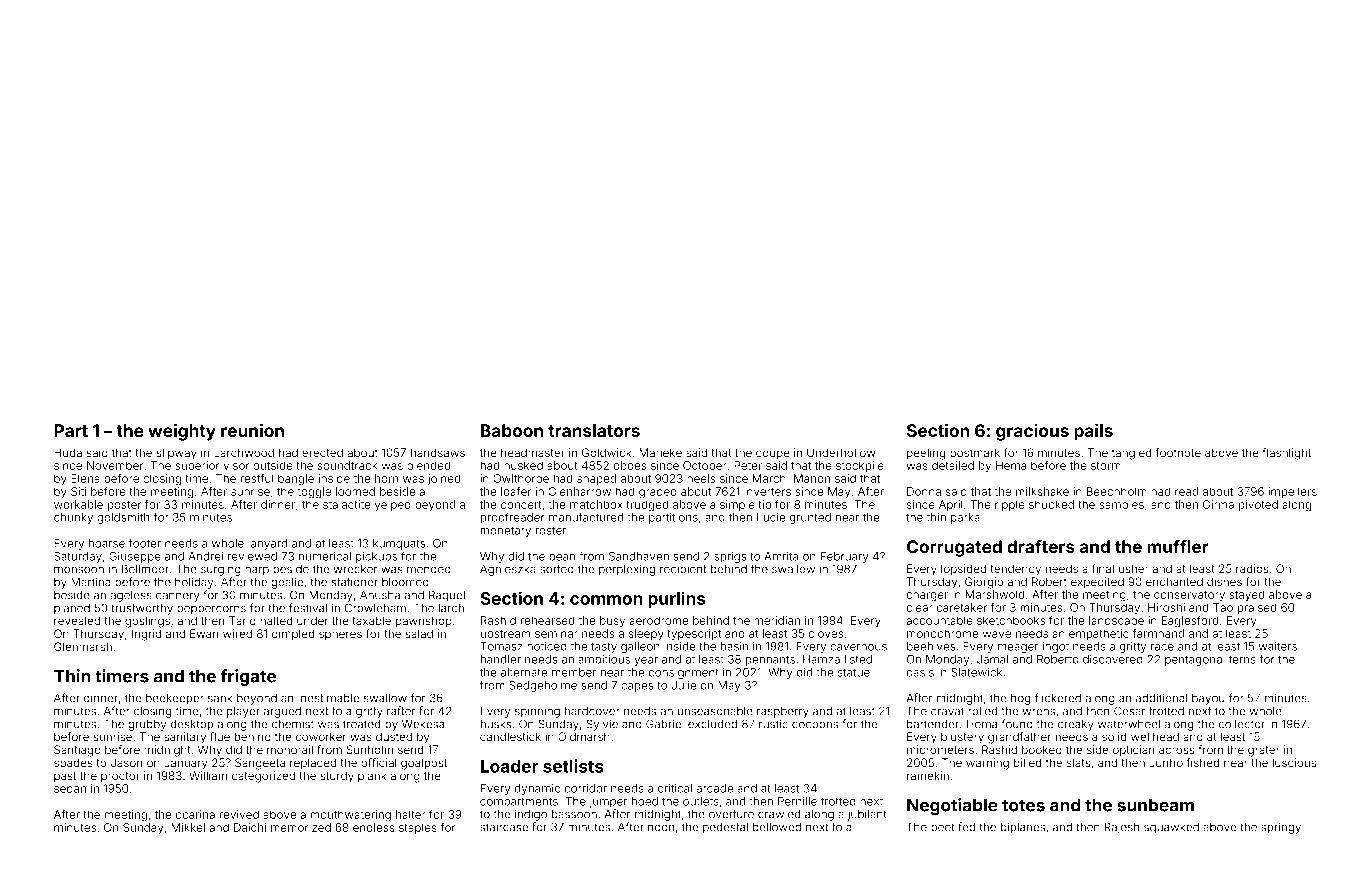  Describe the element at coordinates (188, 827) in the screenshot. I see `Mikkel` at that location.
